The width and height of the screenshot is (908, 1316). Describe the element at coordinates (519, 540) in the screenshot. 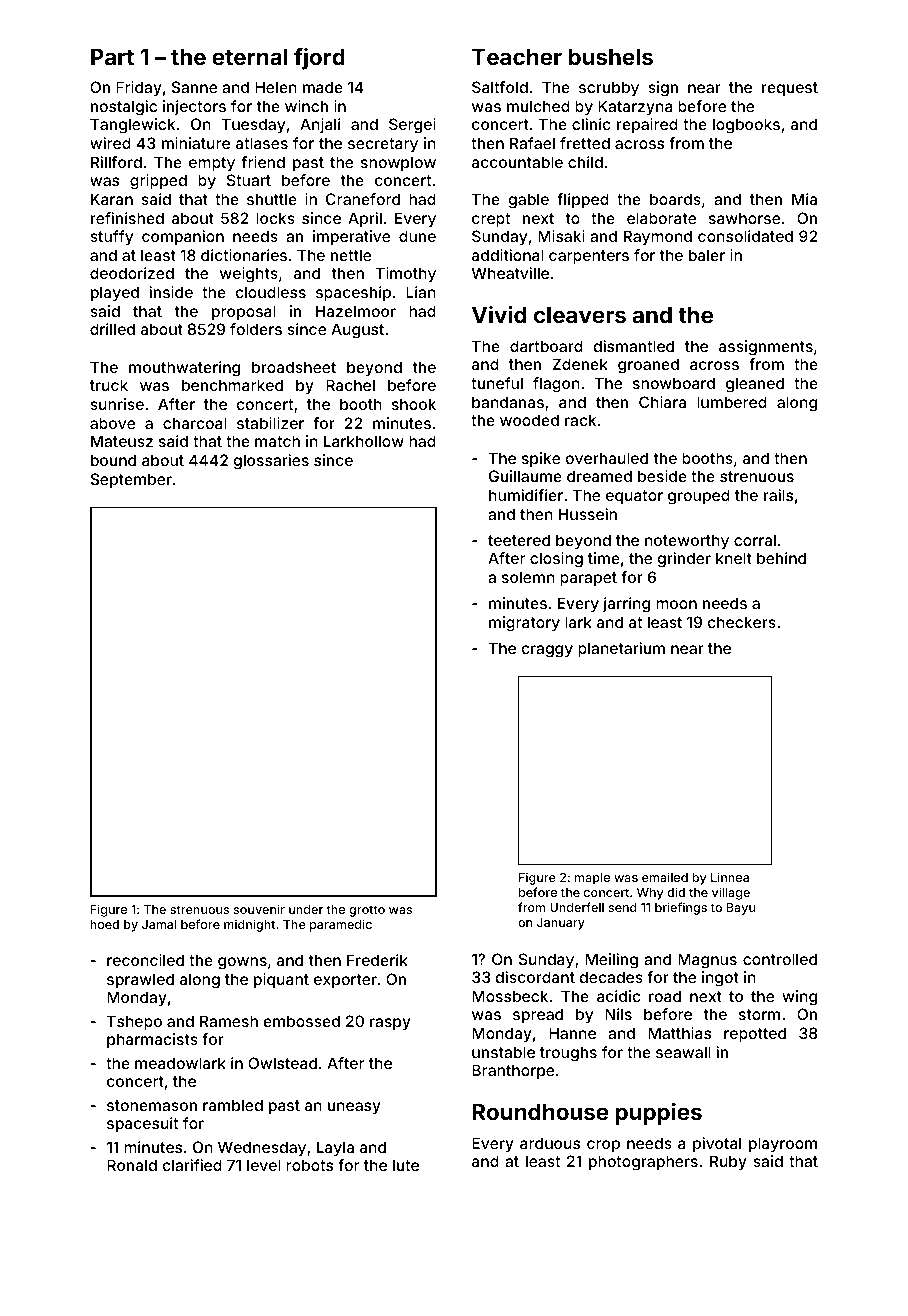

I see `teetered` at that location.
